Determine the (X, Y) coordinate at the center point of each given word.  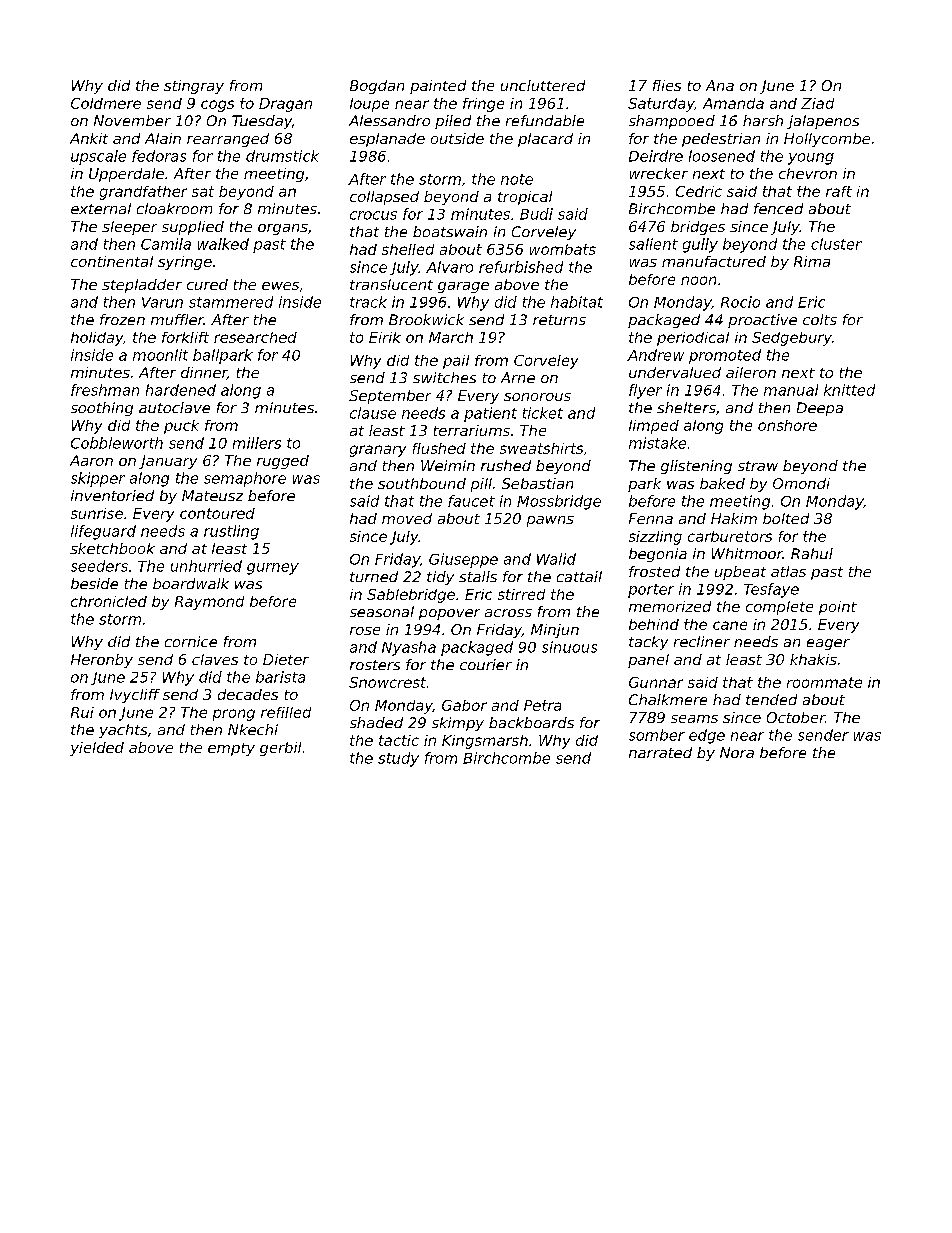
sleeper (129, 228)
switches (444, 377)
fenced (778, 208)
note (517, 179)
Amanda (733, 103)
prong (234, 715)
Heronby (102, 661)
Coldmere (106, 103)
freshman (105, 390)
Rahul (812, 553)
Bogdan (377, 87)
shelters (686, 407)
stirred (521, 594)
